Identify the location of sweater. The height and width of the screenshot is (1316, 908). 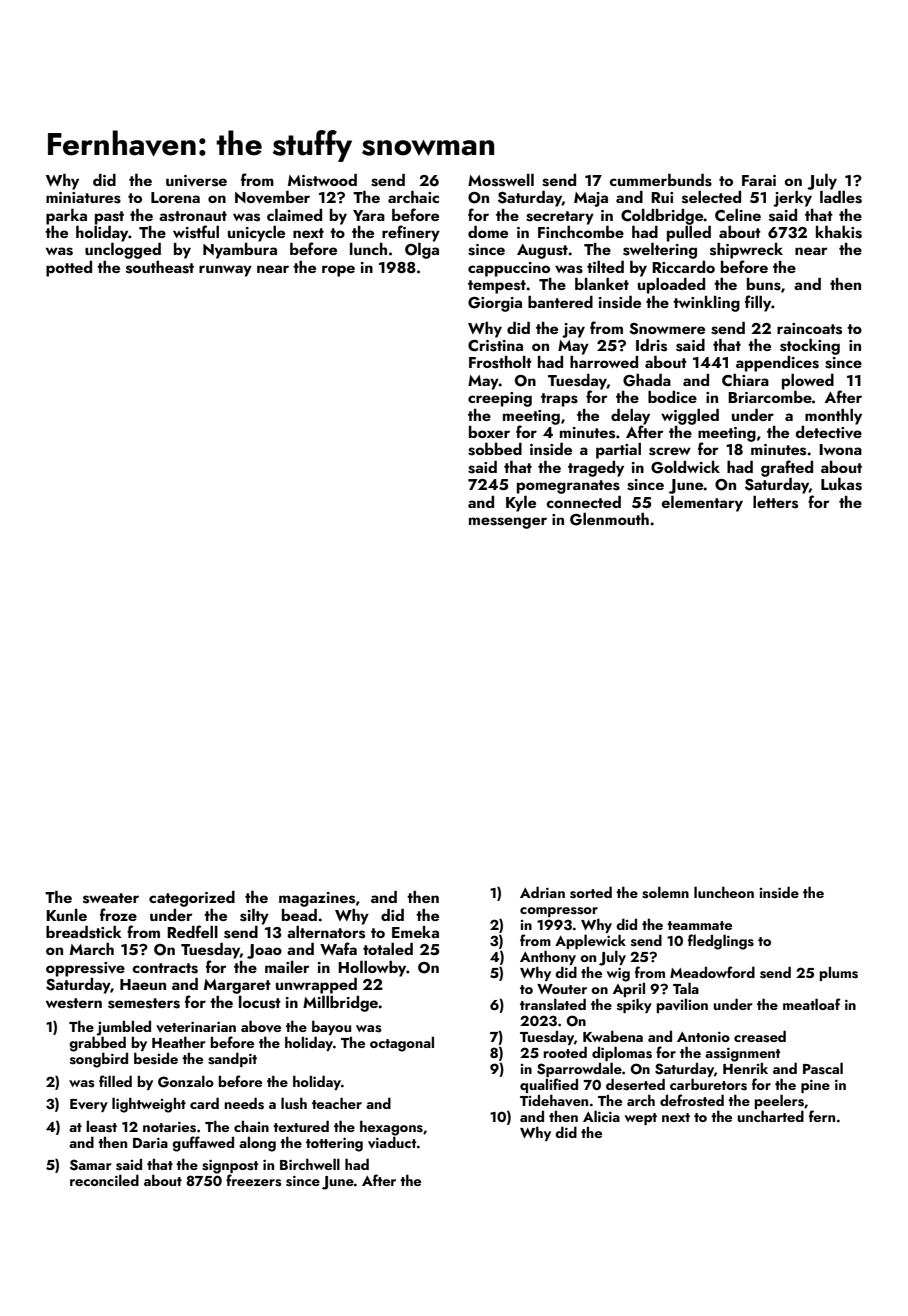
(111, 898).
